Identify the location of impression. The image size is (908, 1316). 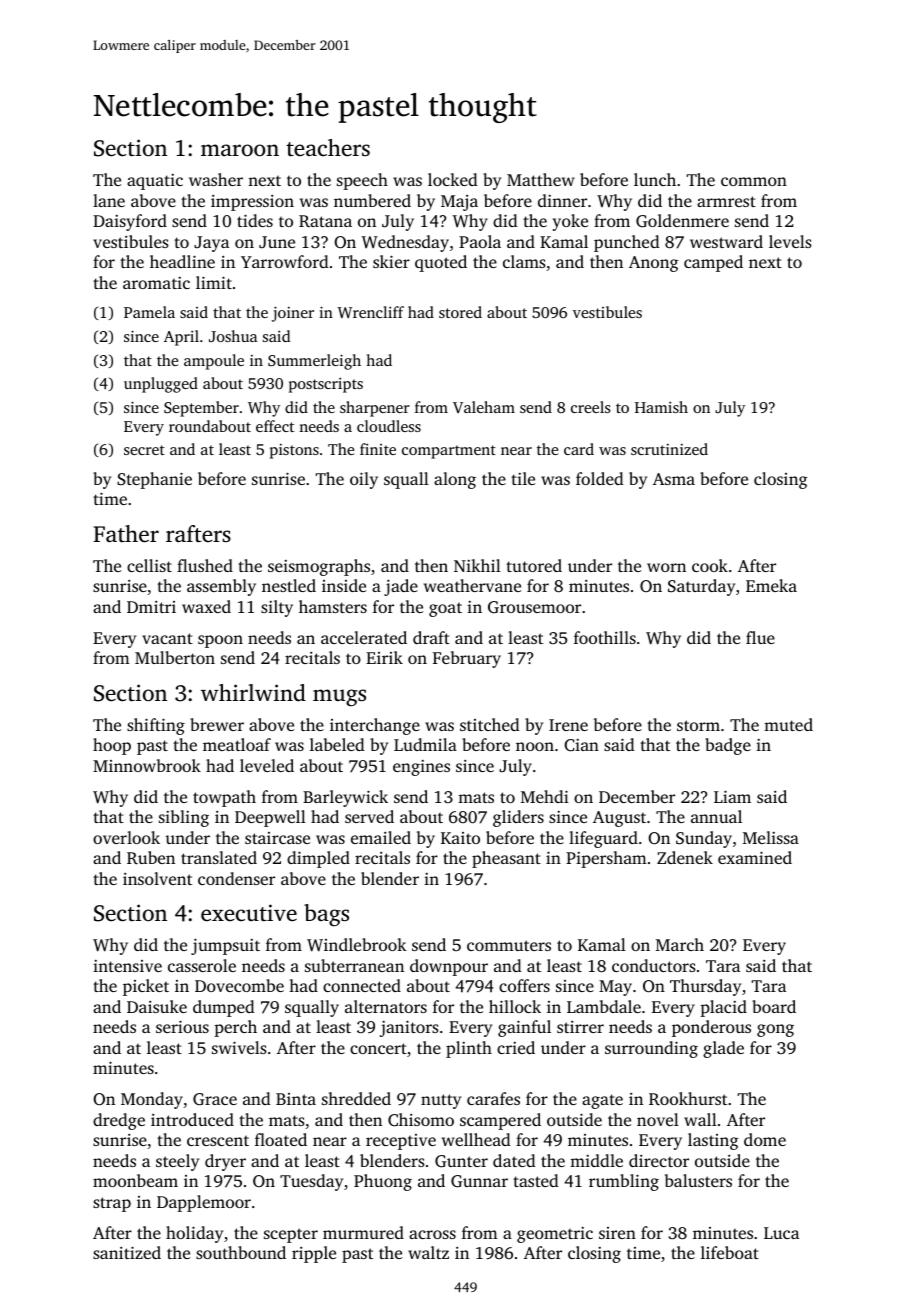
(252, 203).
